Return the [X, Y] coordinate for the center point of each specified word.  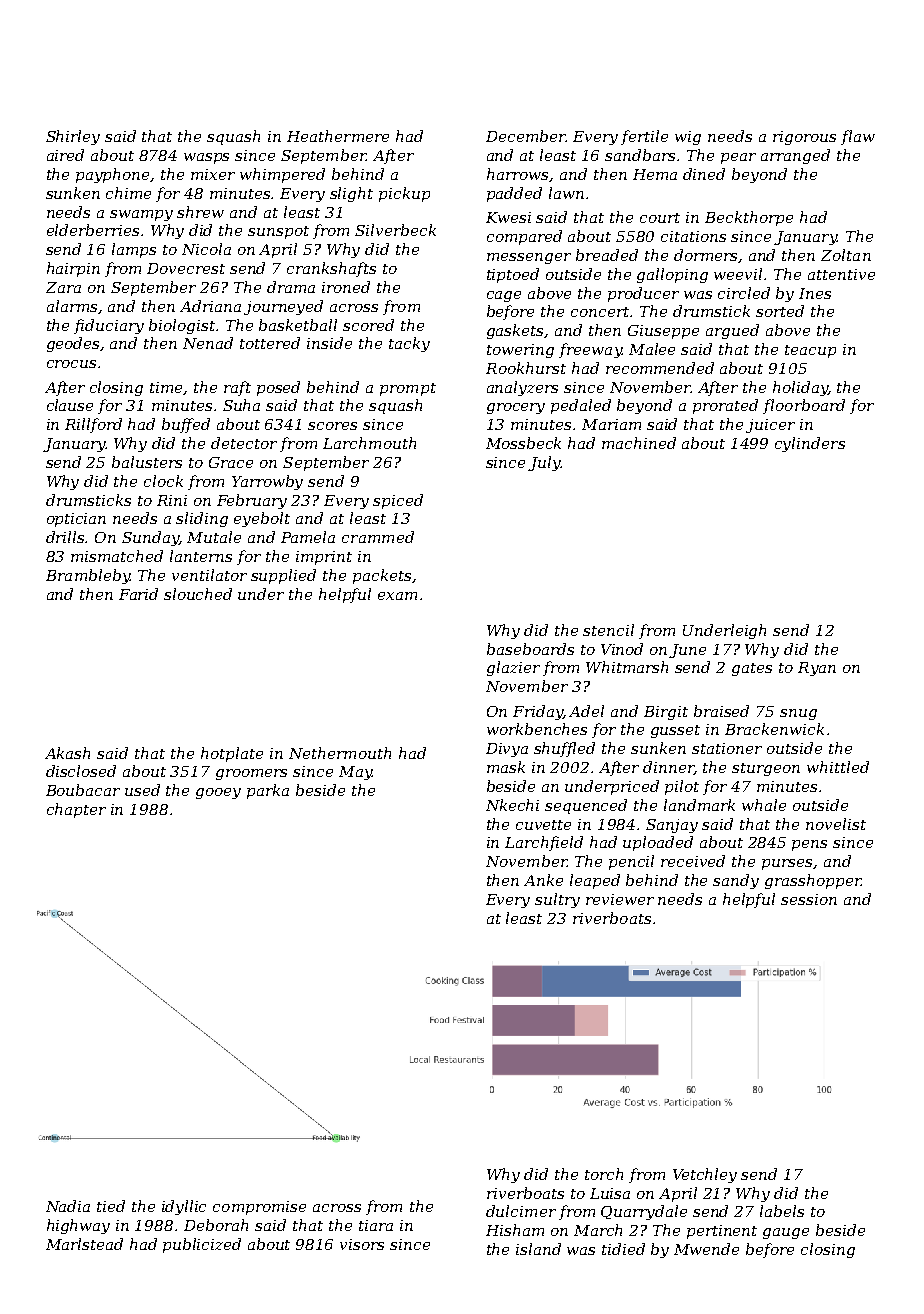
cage [504, 296]
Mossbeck [523, 443]
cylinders [810, 444]
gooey [218, 793]
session [809, 899]
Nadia [68, 1206]
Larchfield [544, 843]
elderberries [94, 230]
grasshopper [813, 881]
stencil [608, 630]
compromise [259, 1208]
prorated [725, 406]
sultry [557, 900]
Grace [231, 462]
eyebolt [262, 519]
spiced [398, 501]
